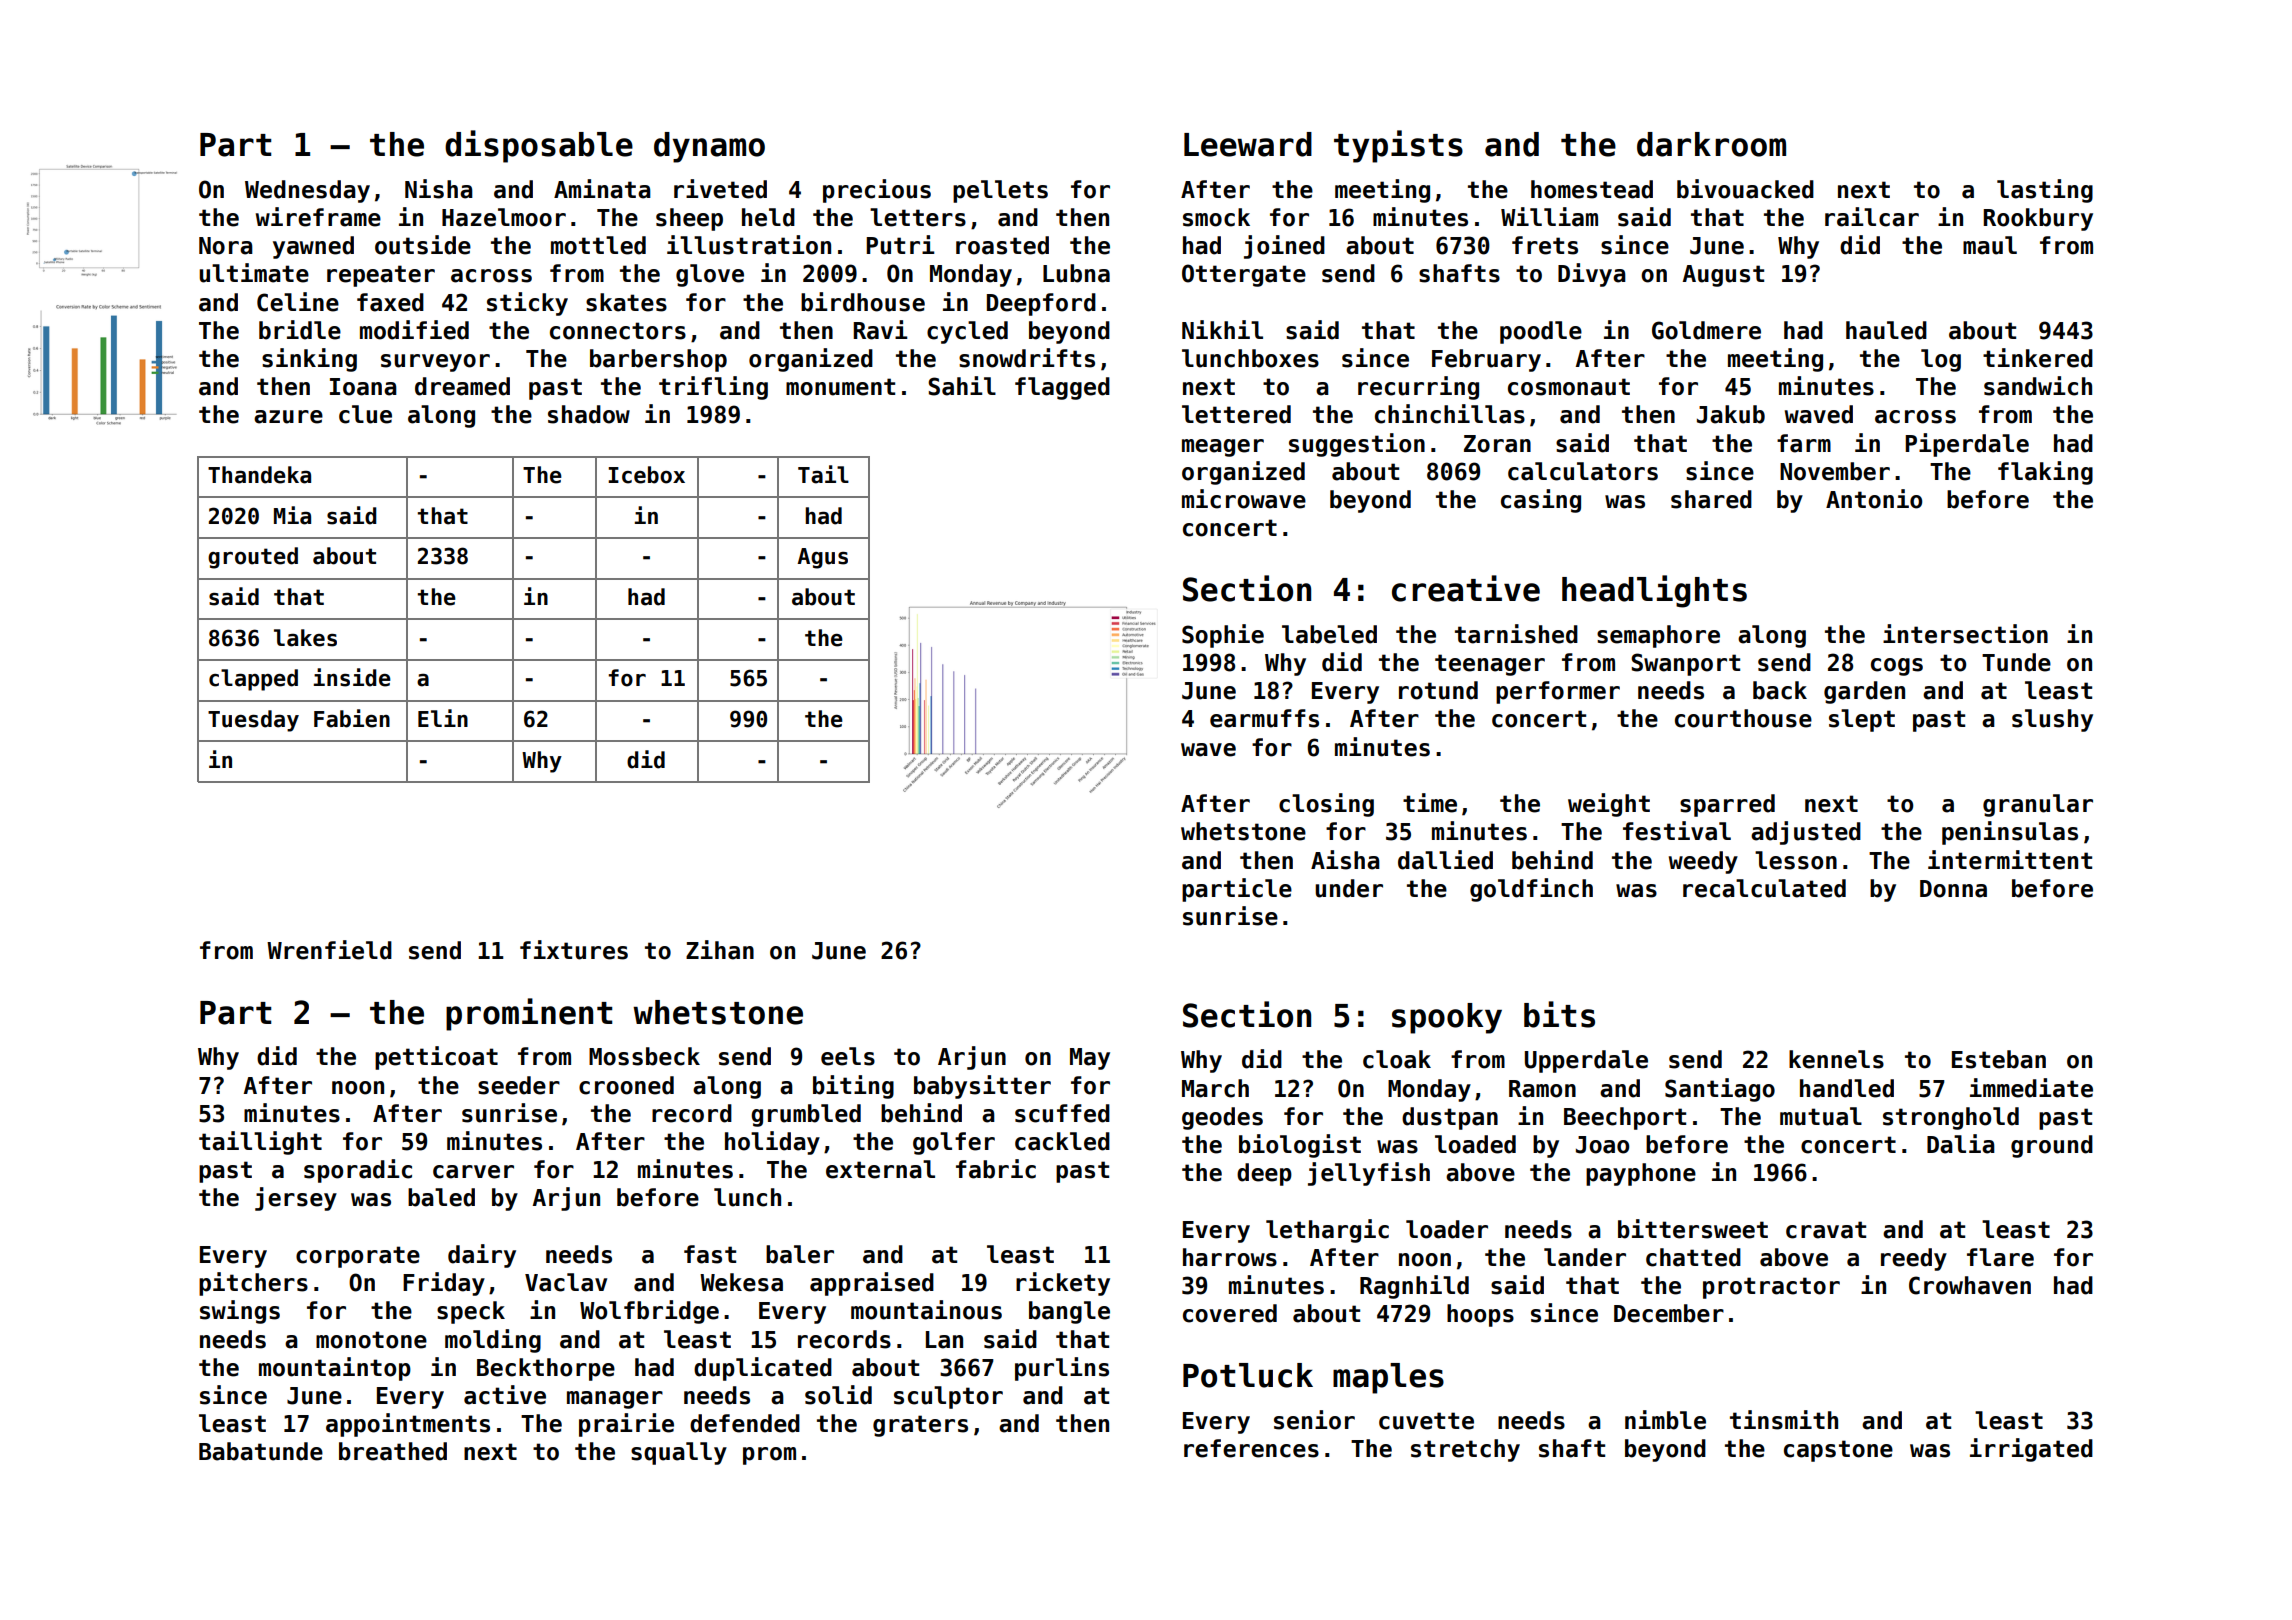 The image size is (2292, 1620). Describe the element at coordinates (2052, 1146) in the image. I see `ground` at that location.
